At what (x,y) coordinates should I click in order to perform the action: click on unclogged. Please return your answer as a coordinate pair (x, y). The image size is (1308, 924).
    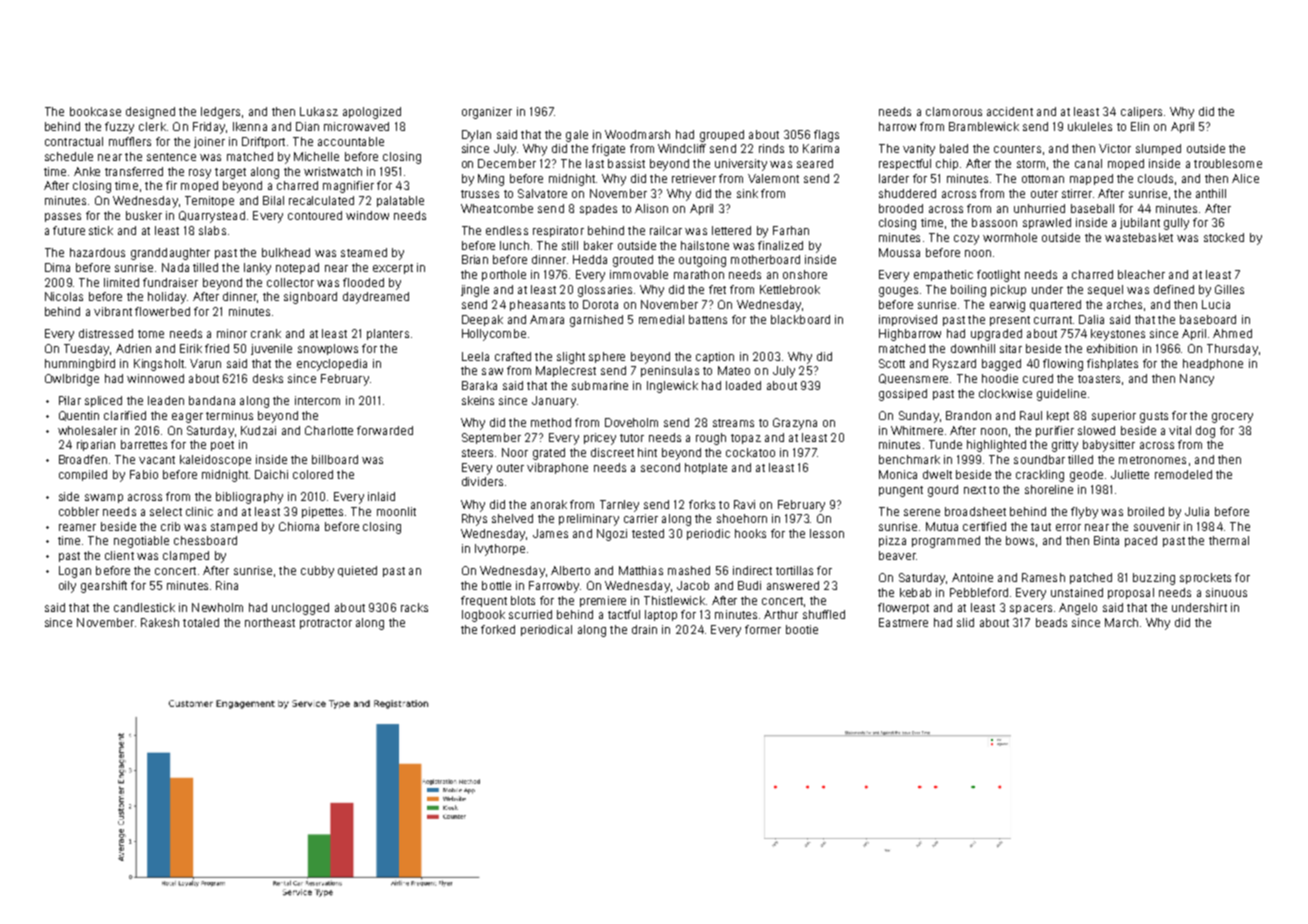
    Looking at the image, I should click on (300, 609).
